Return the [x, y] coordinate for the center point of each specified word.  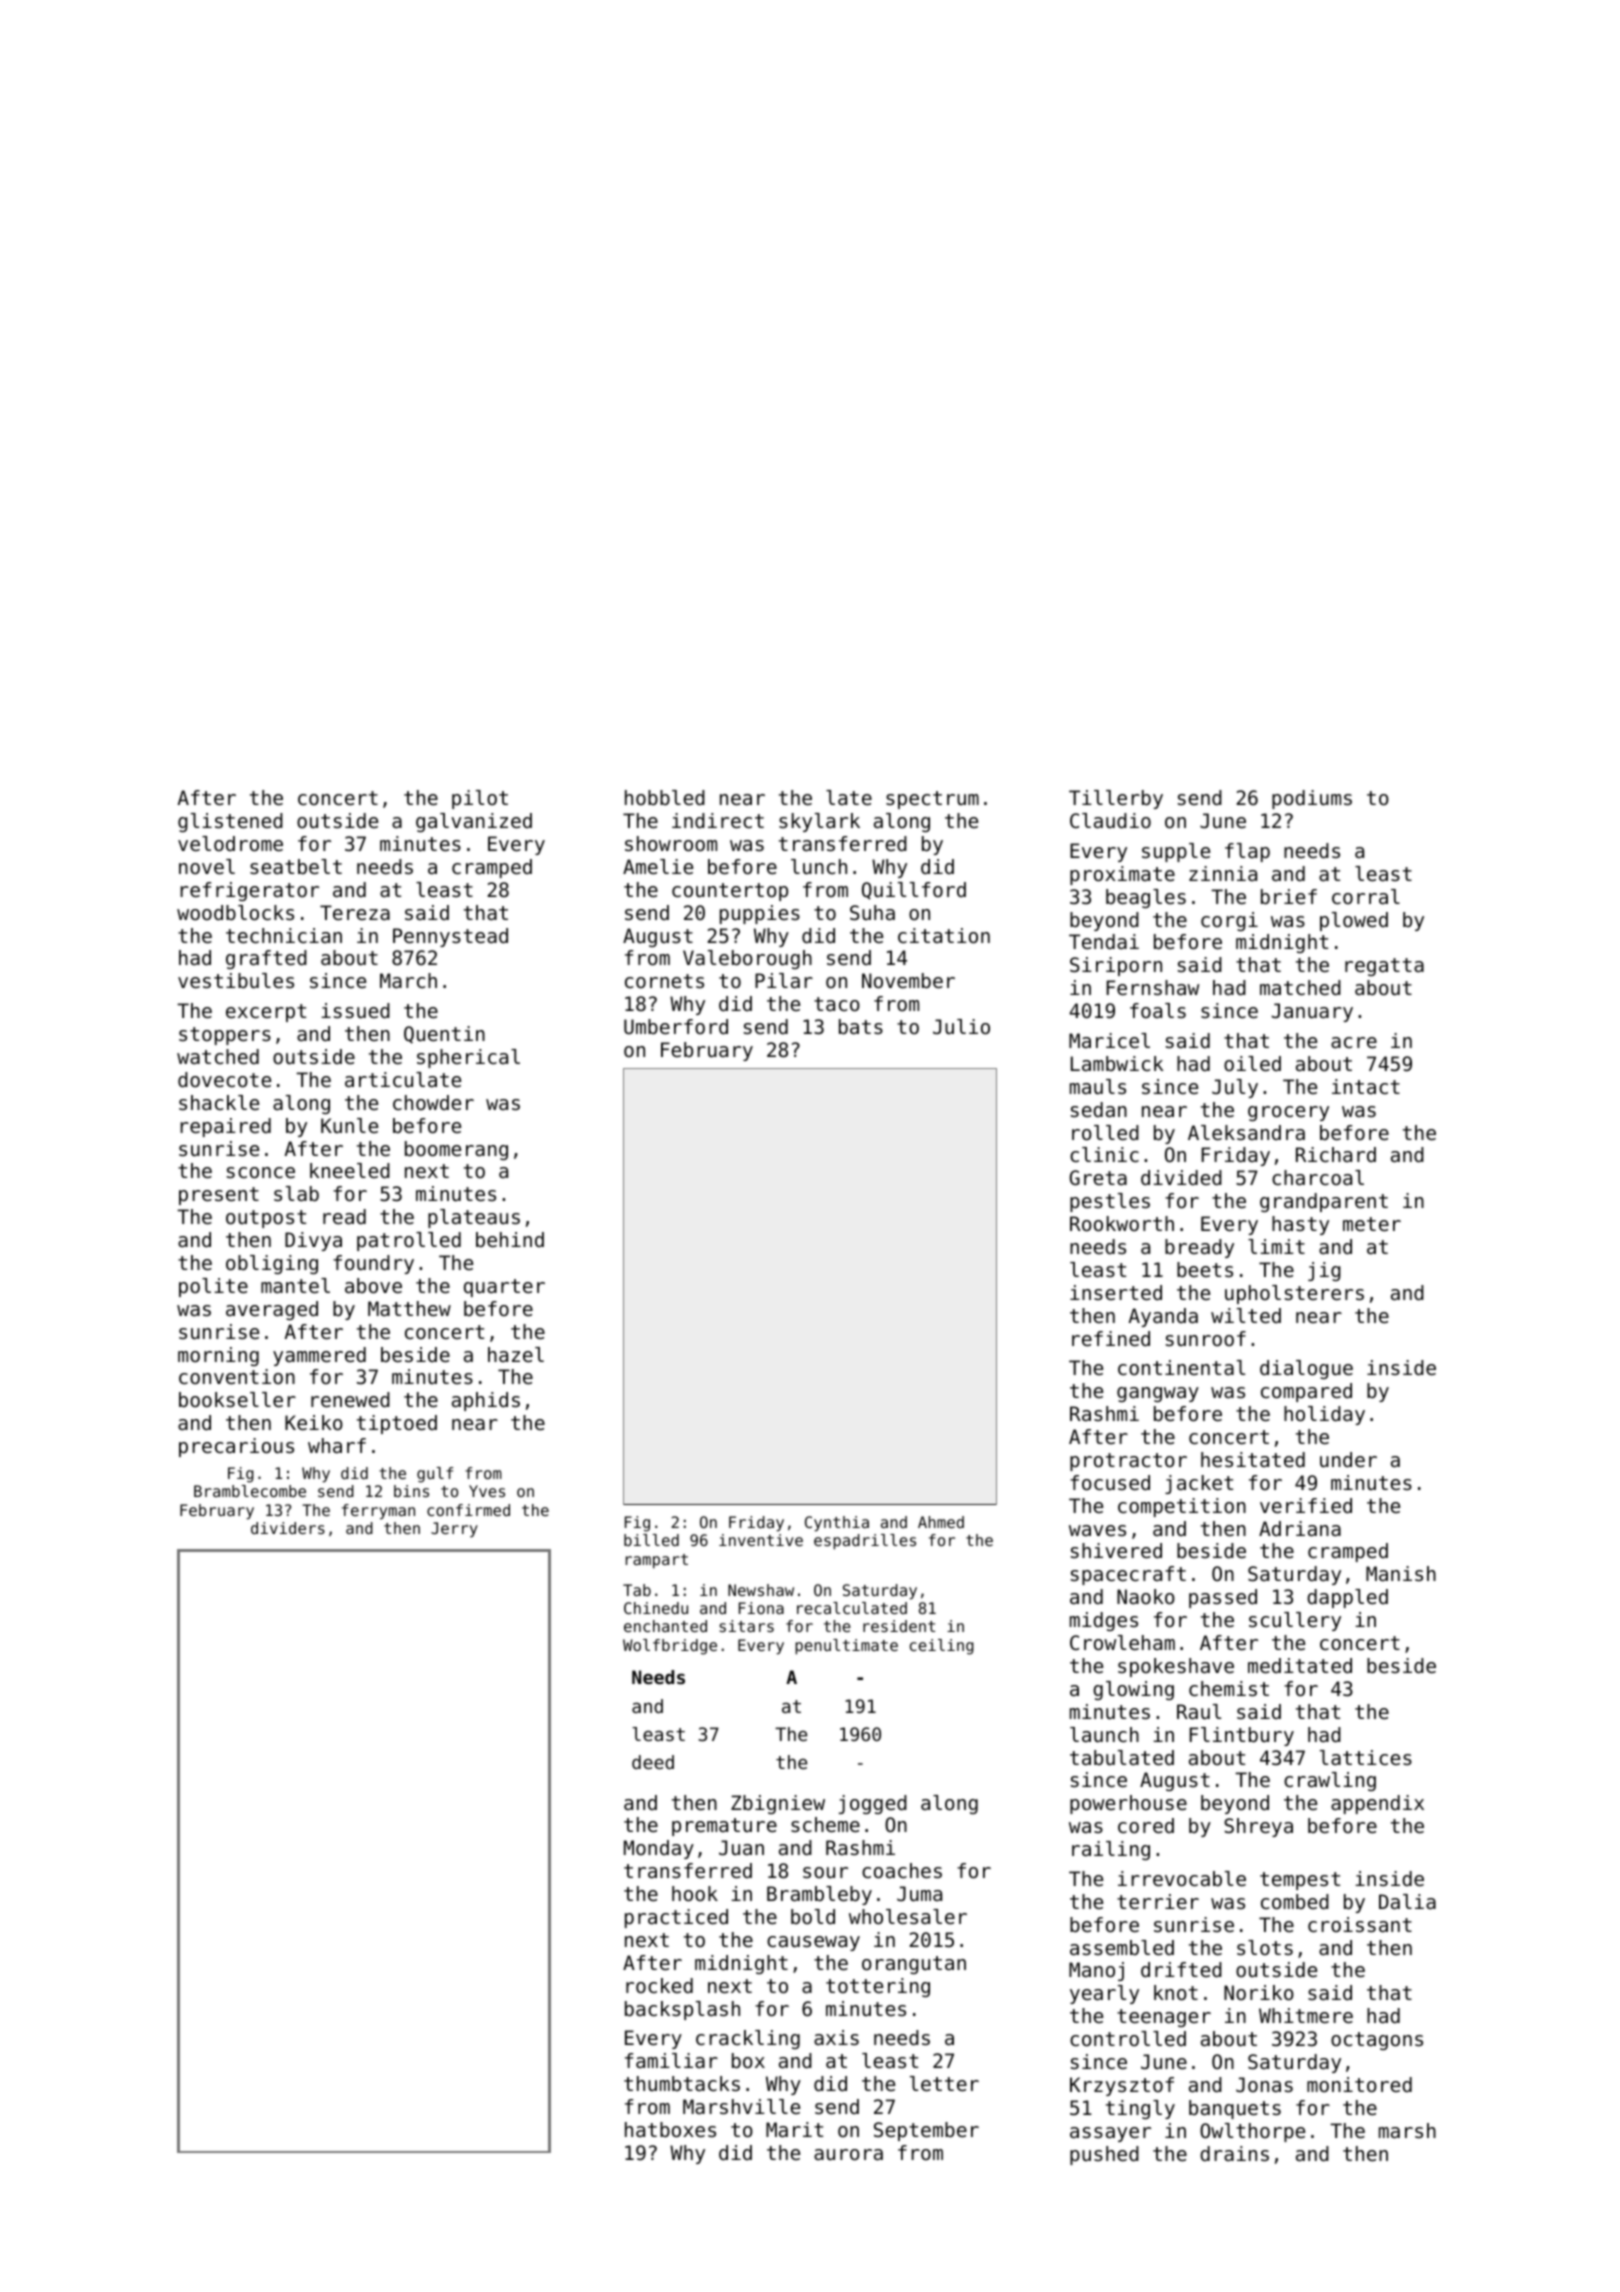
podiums [1312, 799]
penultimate [846, 1647]
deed [653, 1762]
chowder [433, 1103]
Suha [872, 913]
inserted [1116, 1293]
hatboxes [670, 2130]
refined [1111, 1339]
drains [1234, 2154]
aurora [848, 2155]
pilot [480, 799]
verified [1306, 1506]
